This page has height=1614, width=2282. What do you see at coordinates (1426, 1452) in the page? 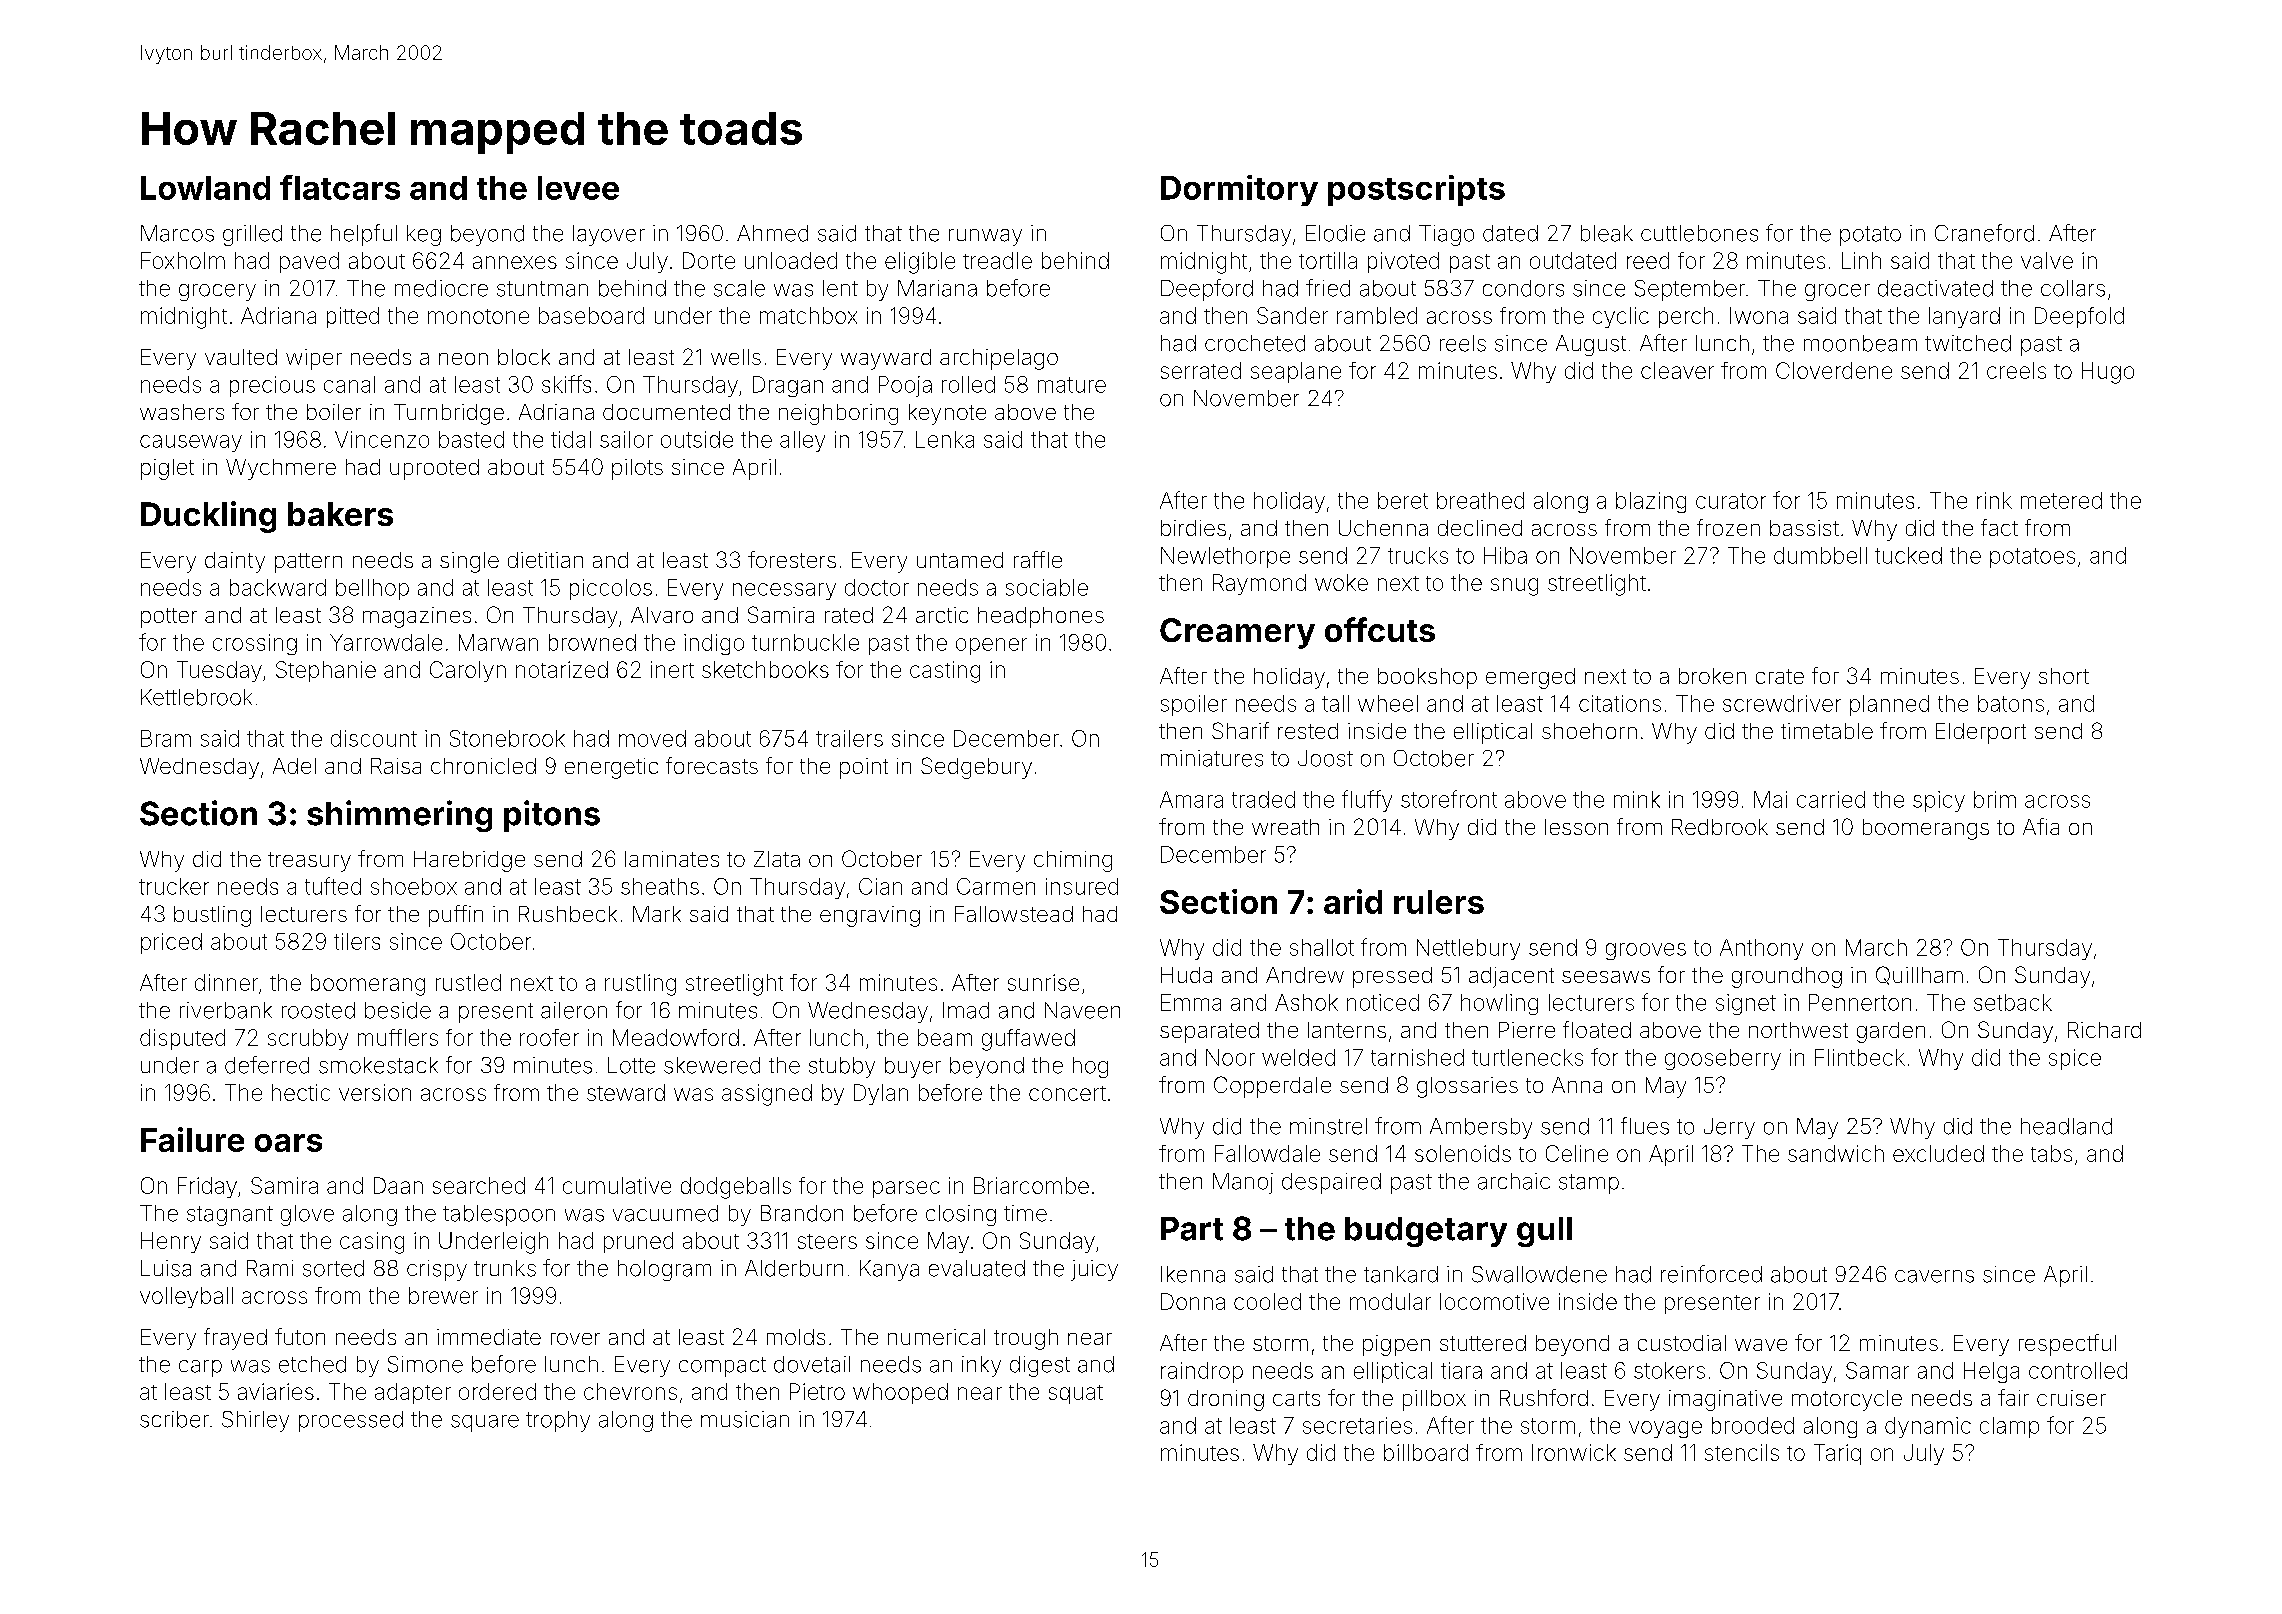
I see `billboard` at bounding box center [1426, 1452].
